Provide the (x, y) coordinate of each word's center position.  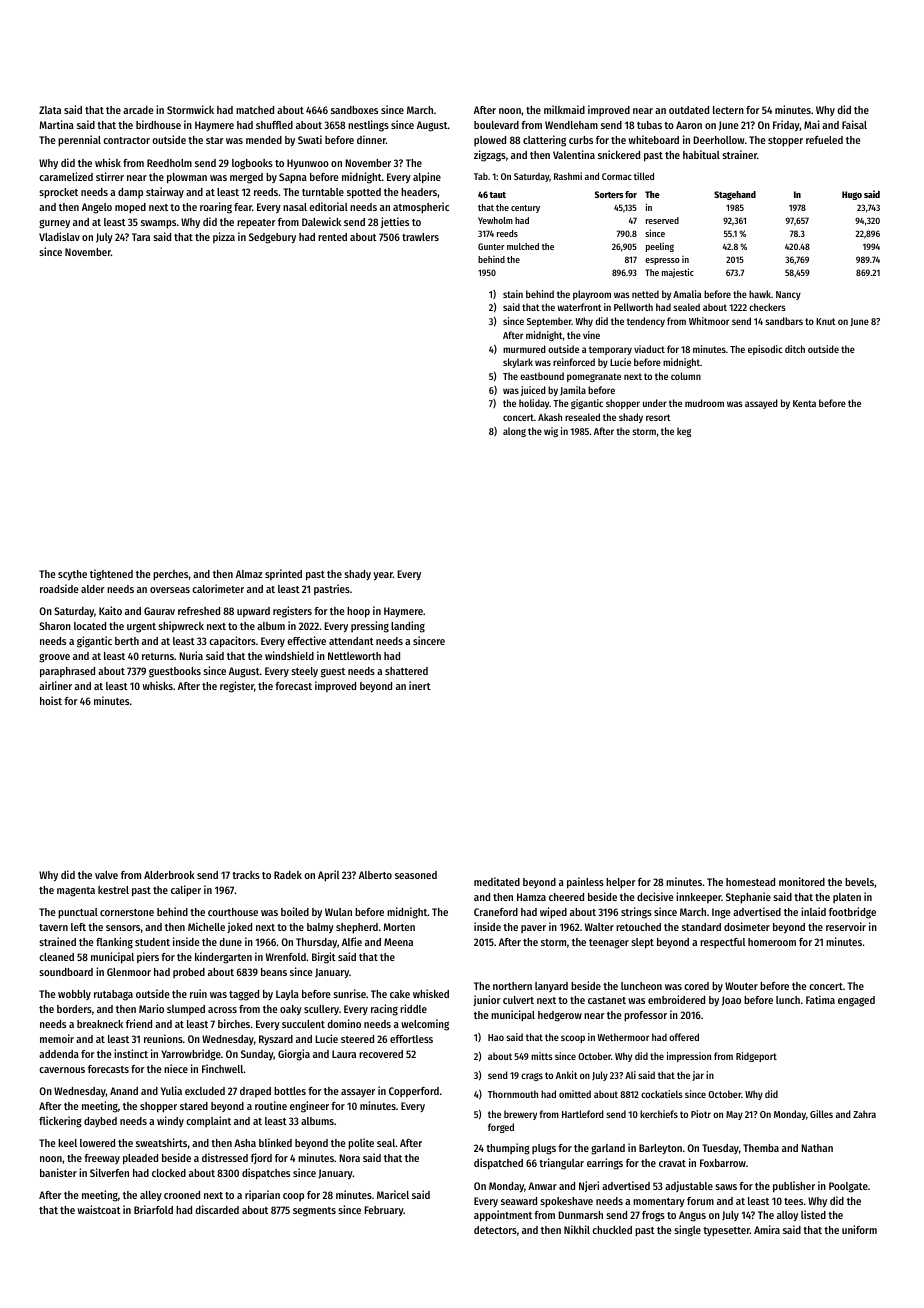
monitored (802, 881)
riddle (413, 1008)
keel (67, 1143)
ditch (795, 349)
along (514, 432)
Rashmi (568, 176)
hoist (51, 700)
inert (420, 685)
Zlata (50, 110)
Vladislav (59, 236)
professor (645, 1016)
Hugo (852, 195)
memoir (57, 1038)
